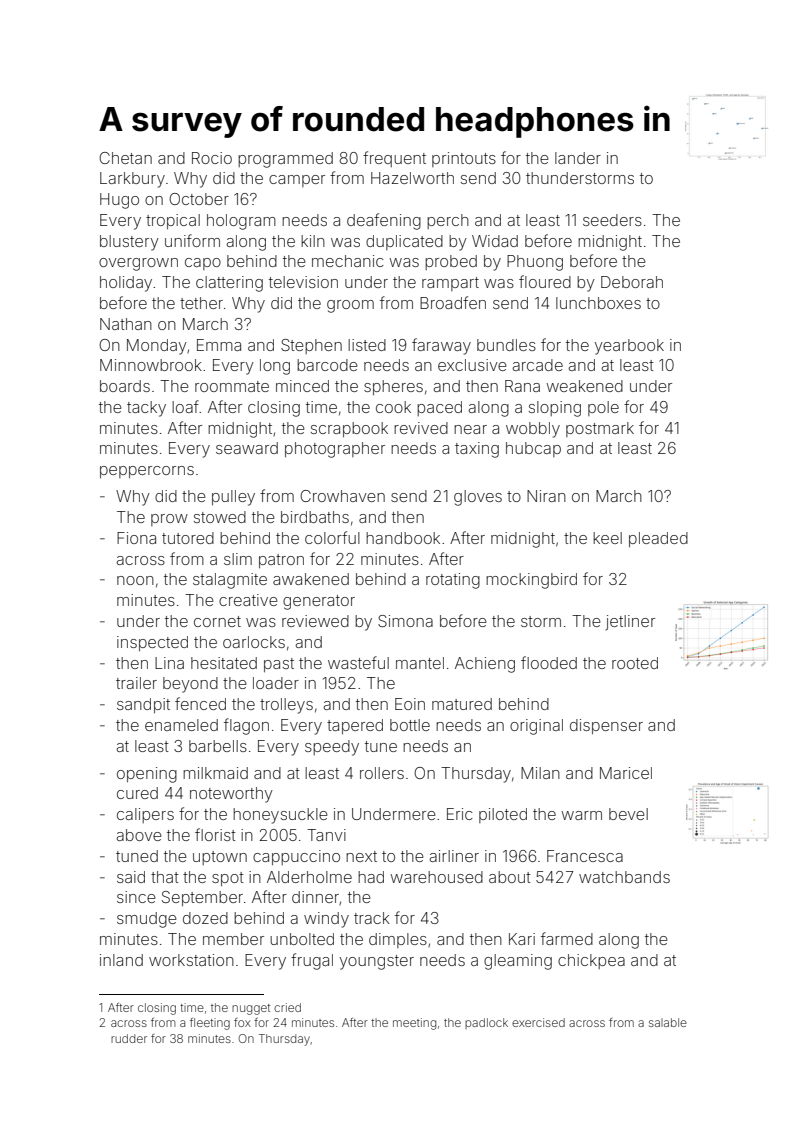  I want to click on next, so click(361, 856).
